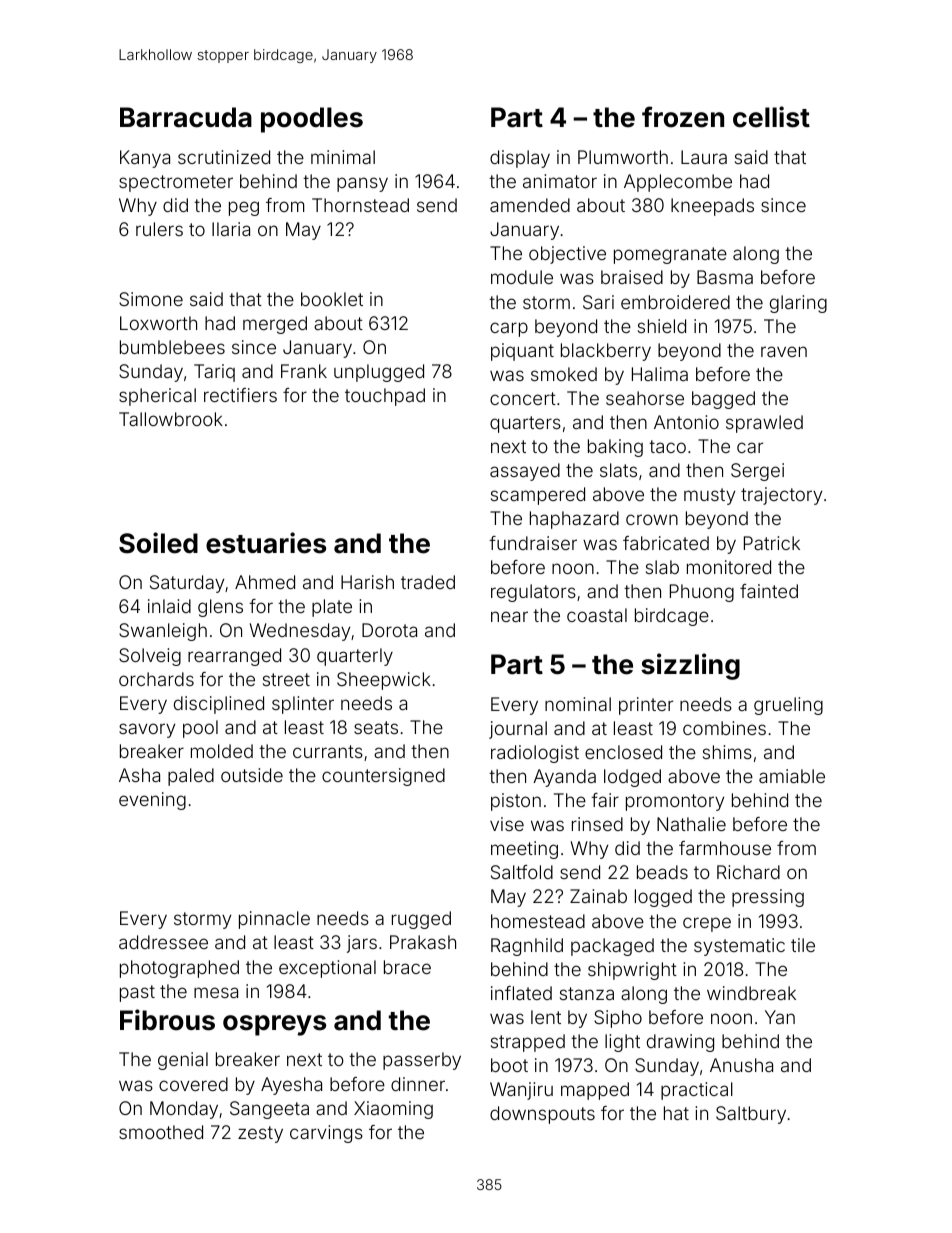 The image size is (952, 1233). What do you see at coordinates (186, 117) in the screenshot?
I see `Barracuda` at bounding box center [186, 117].
